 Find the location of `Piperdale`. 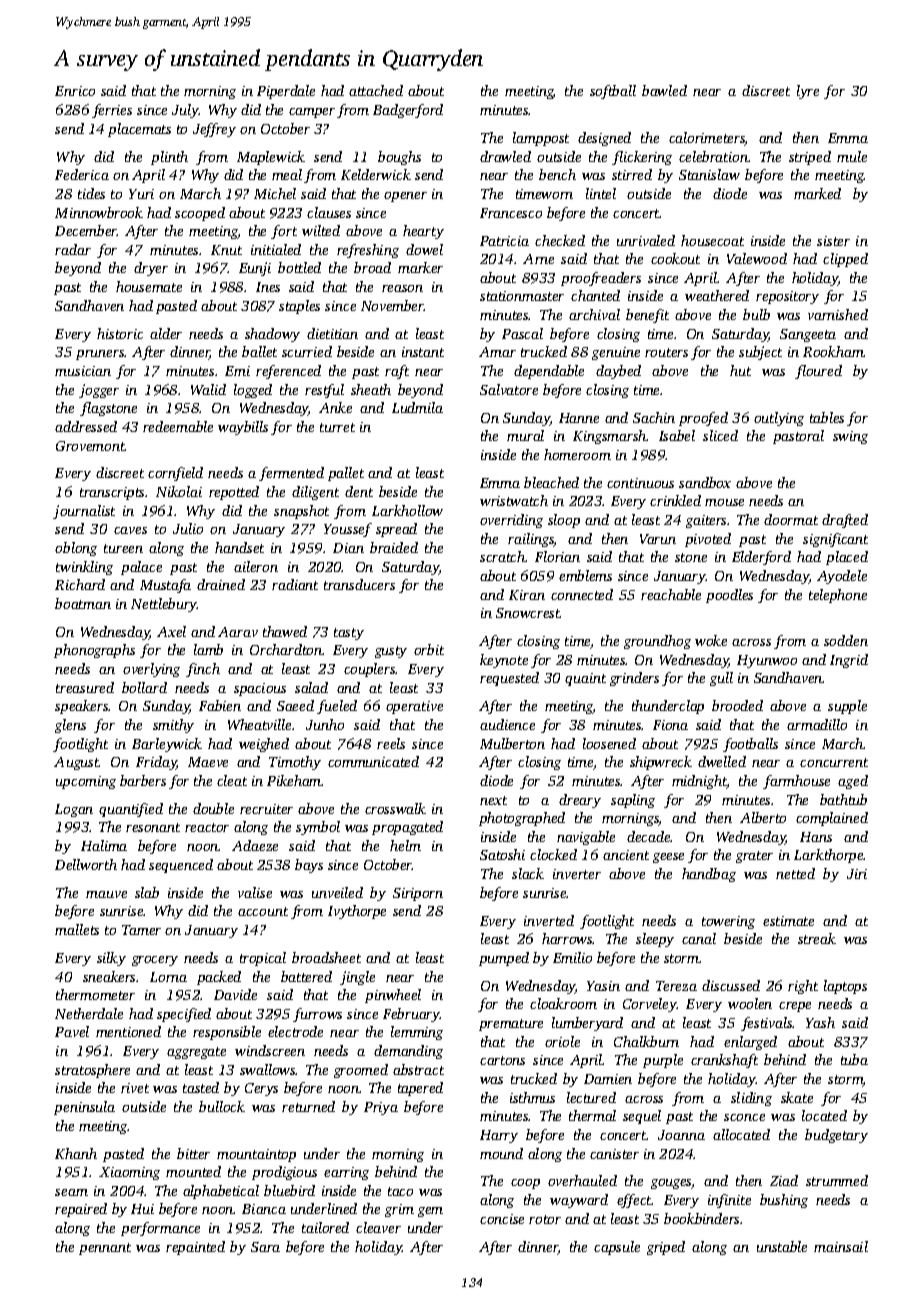

Piperdale is located at coordinates (286, 92).
